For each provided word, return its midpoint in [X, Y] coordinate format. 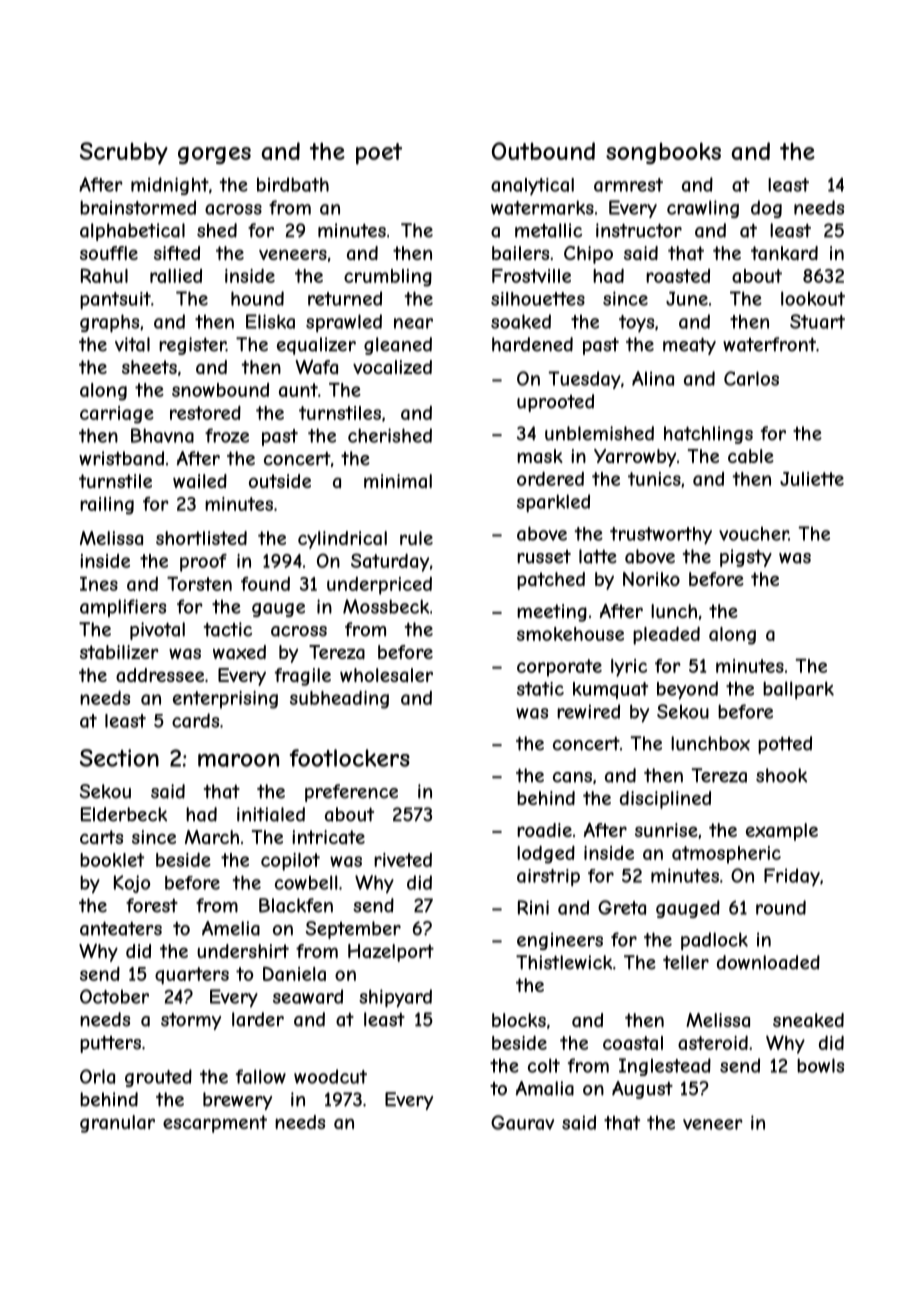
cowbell [306, 882]
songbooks [663, 153]
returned [345, 298]
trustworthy [661, 536]
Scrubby [124, 153]
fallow [261, 1076]
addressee [160, 675]
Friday [792, 877]
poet [379, 154]
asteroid [713, 1042]
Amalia [545, 1088]
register [192, 346]
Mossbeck [386, 606]
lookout [813, 298]
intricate [328, 837]
